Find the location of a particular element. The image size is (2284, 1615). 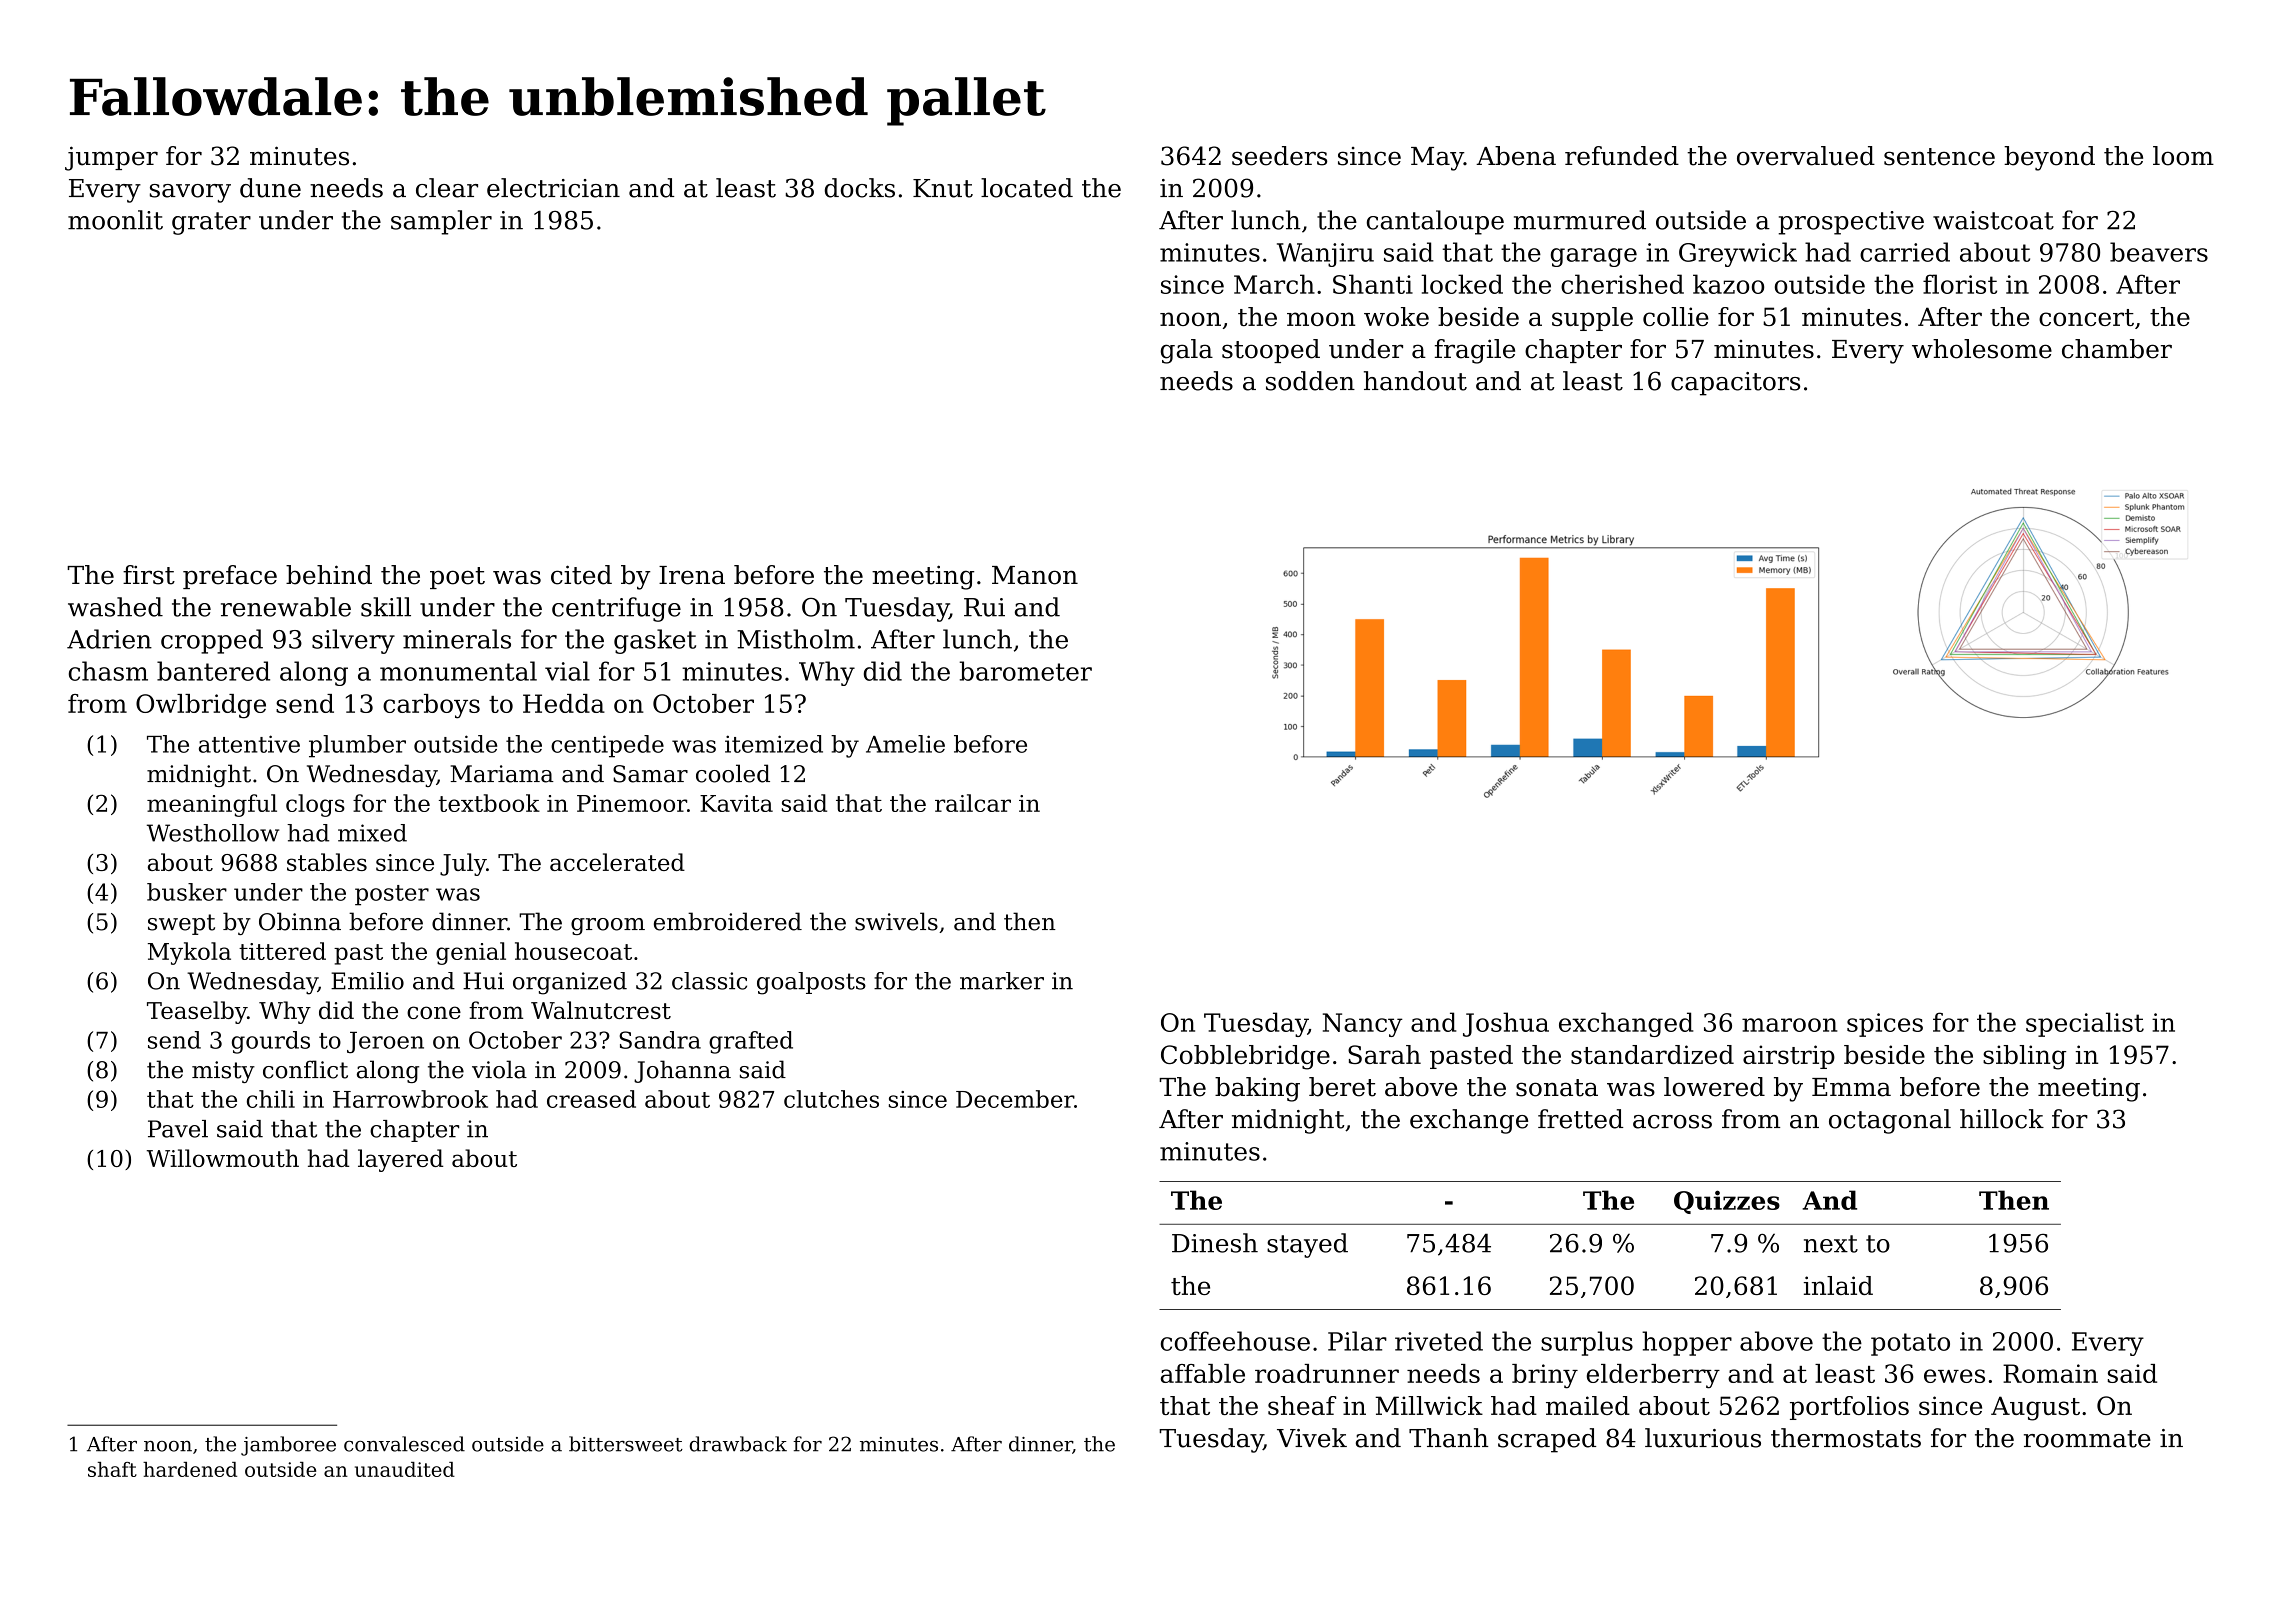

seeders is located at coordinates (1279, 156).
